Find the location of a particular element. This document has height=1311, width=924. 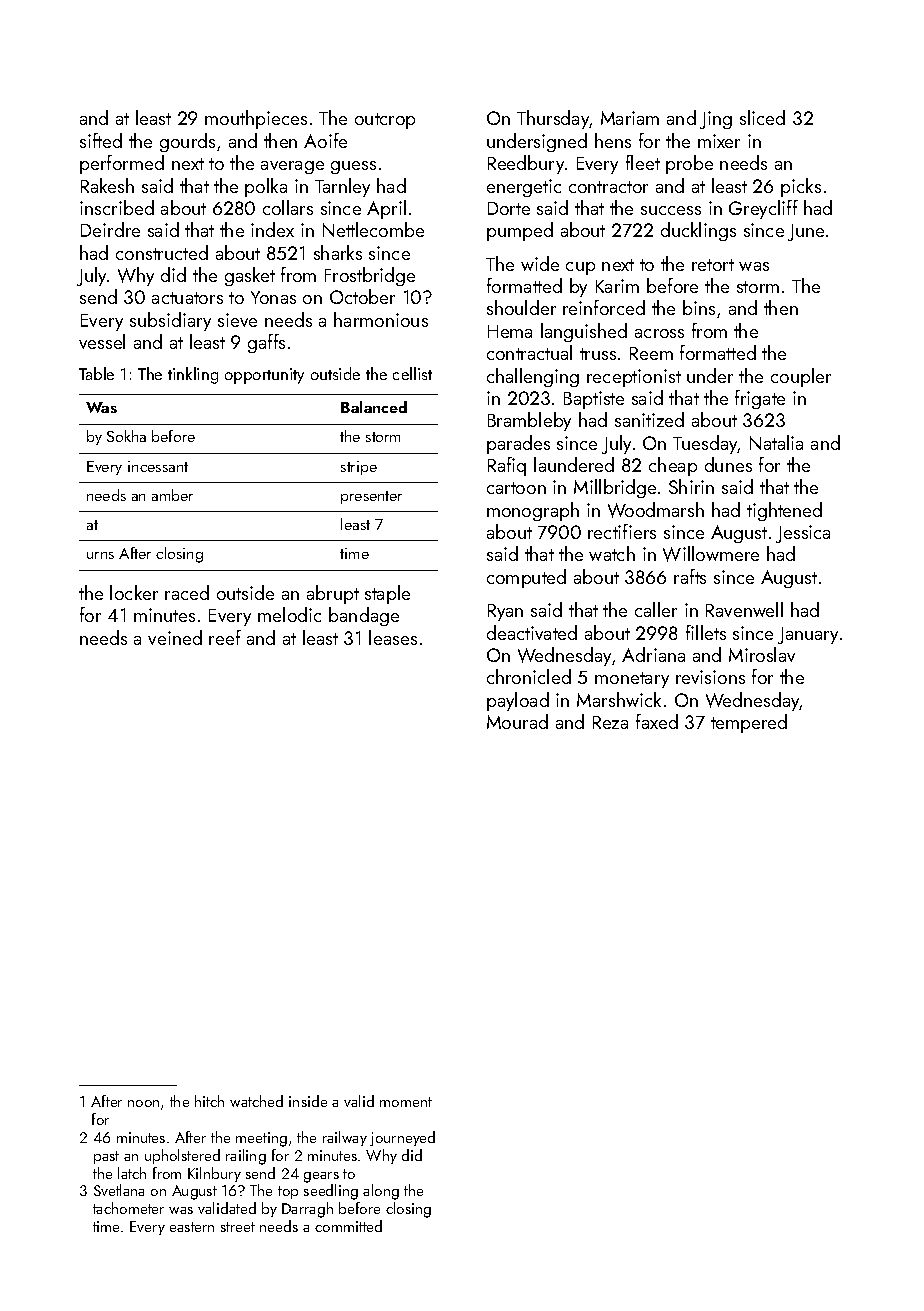

payload is located at coordinates (518, 701).
